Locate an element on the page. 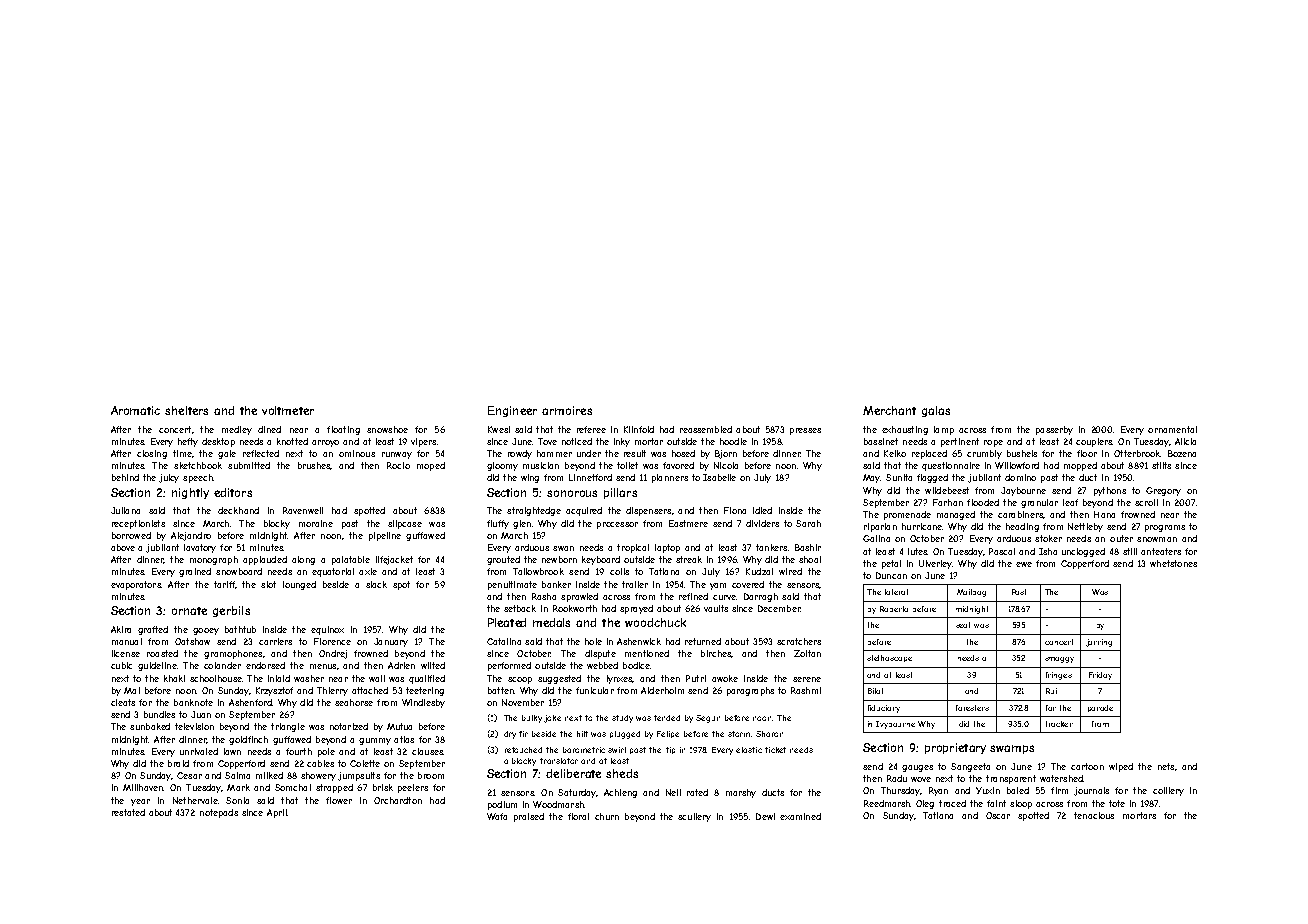 The width and height of the image is (1308, 924). Merchant is located at coordinates (889, 410).
